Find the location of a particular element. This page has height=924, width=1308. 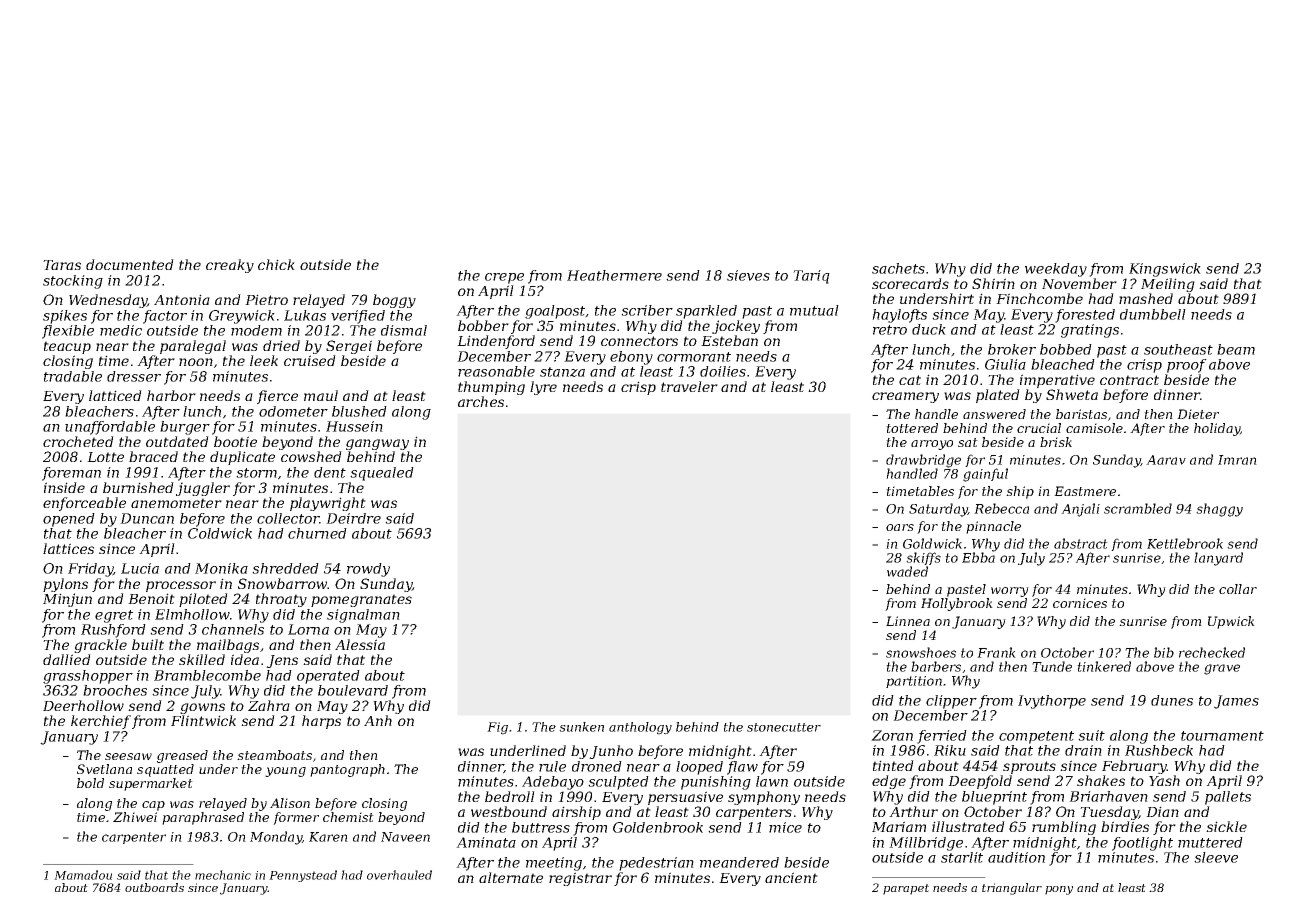

traveler is located at coordinates (689, 386).
